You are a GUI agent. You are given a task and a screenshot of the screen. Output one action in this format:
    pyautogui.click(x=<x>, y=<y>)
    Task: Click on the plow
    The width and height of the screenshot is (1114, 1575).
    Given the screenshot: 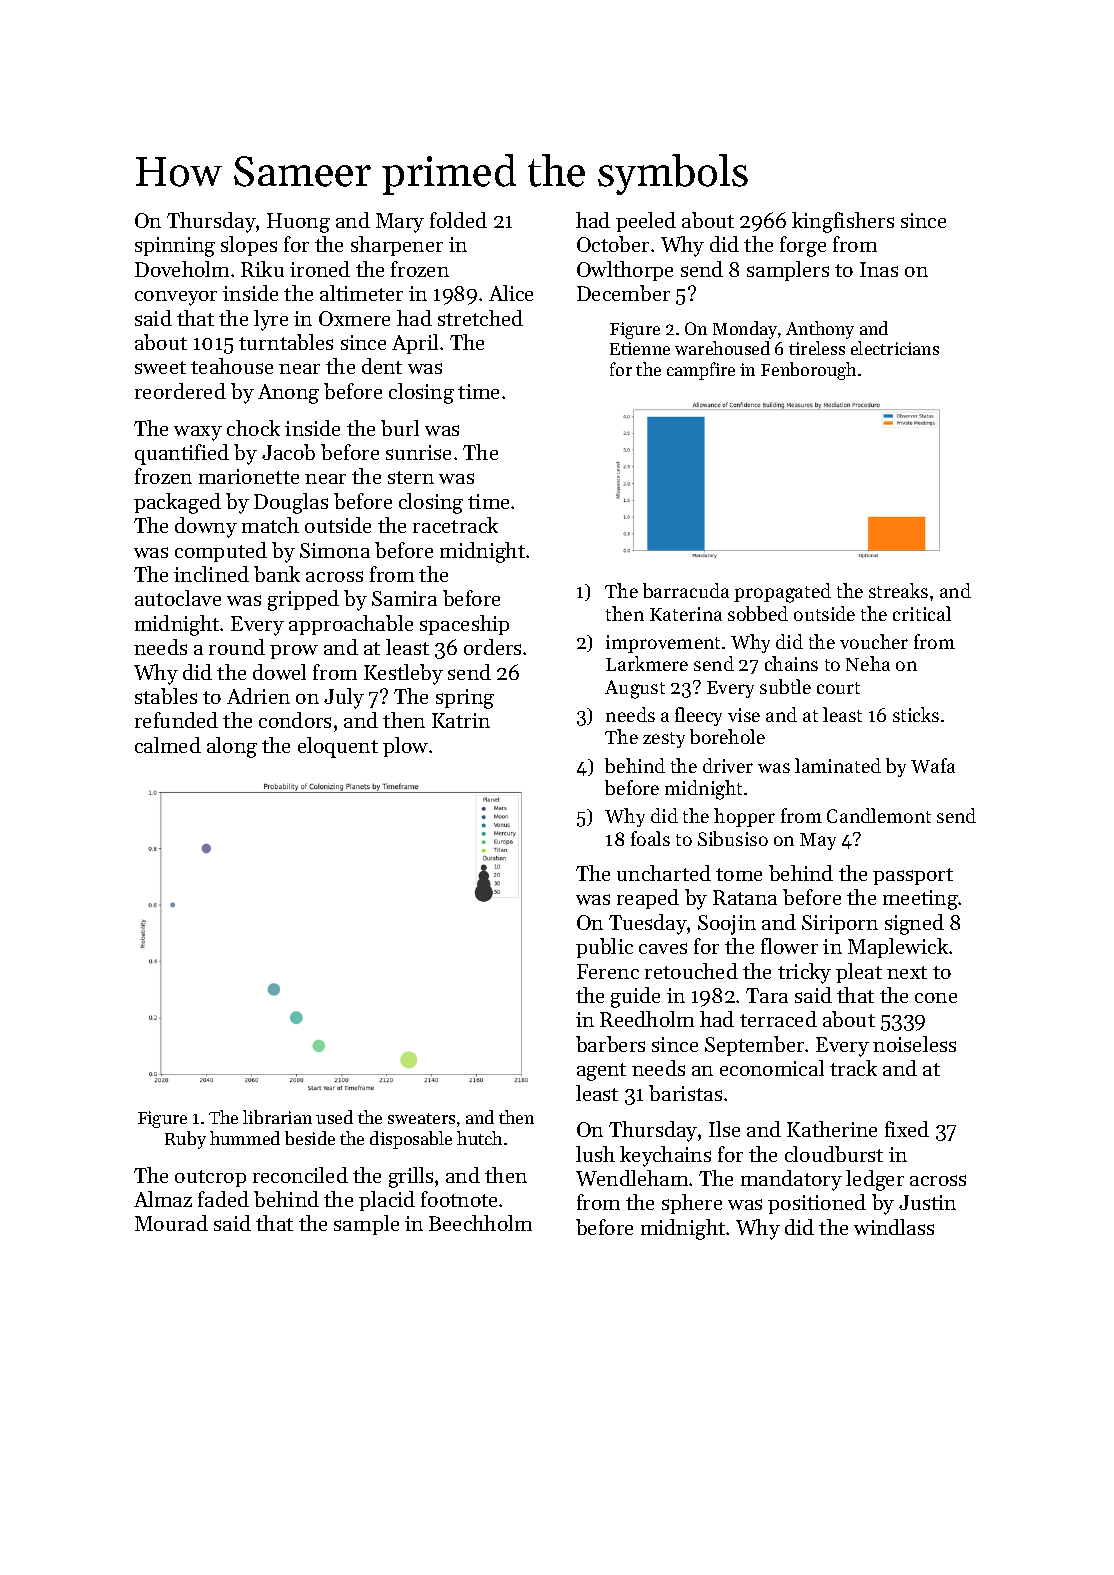 What is the action you would take?
    pyautogui.click(x=405, y=747)
